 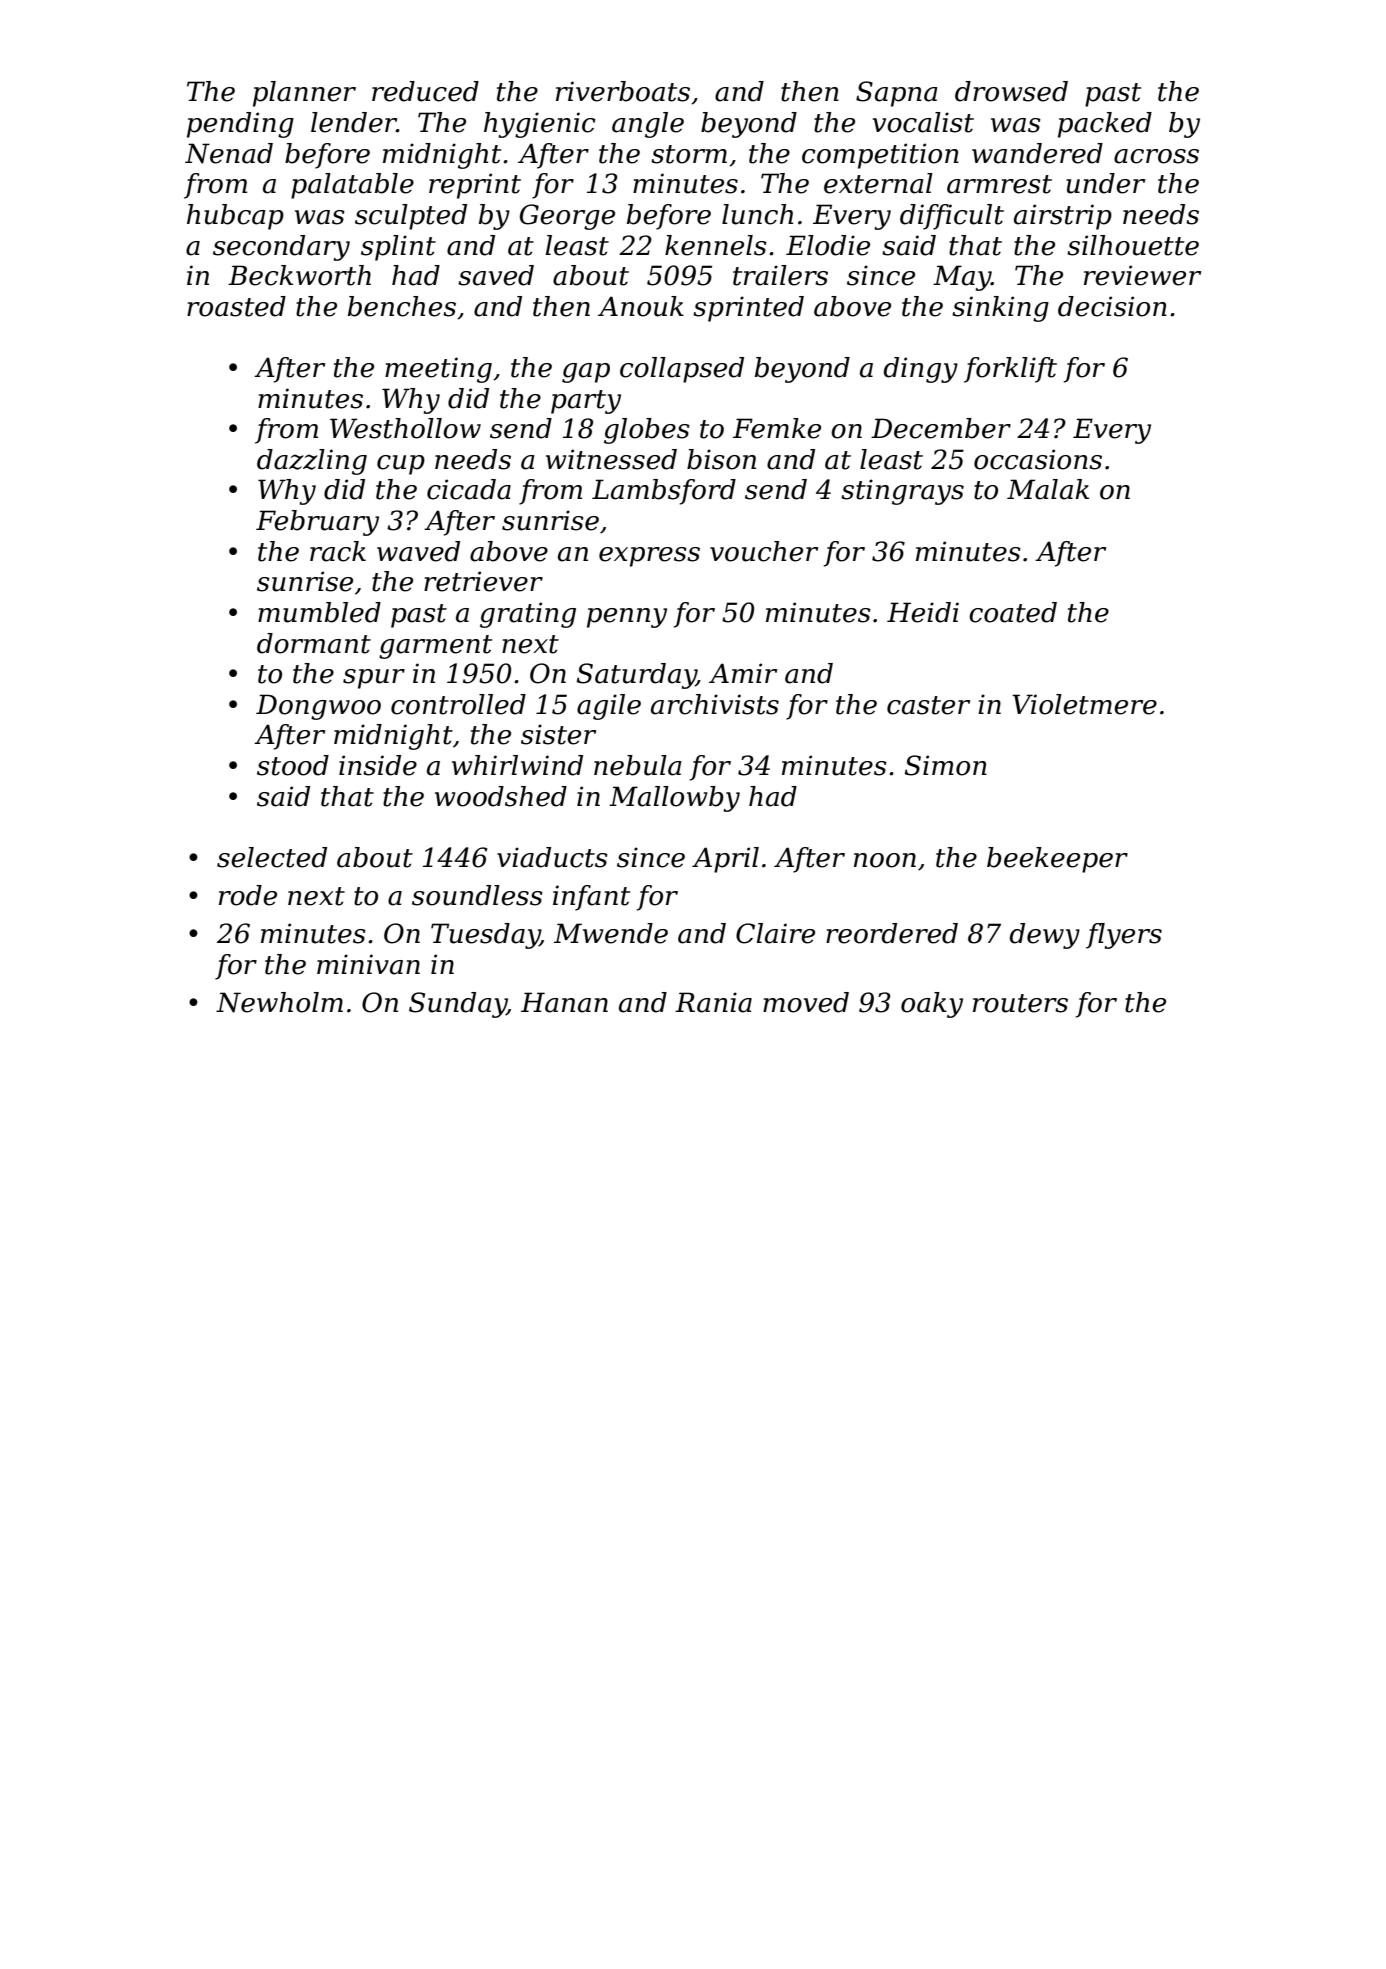 I want to click on reduced, so click(x=425, y=91).
